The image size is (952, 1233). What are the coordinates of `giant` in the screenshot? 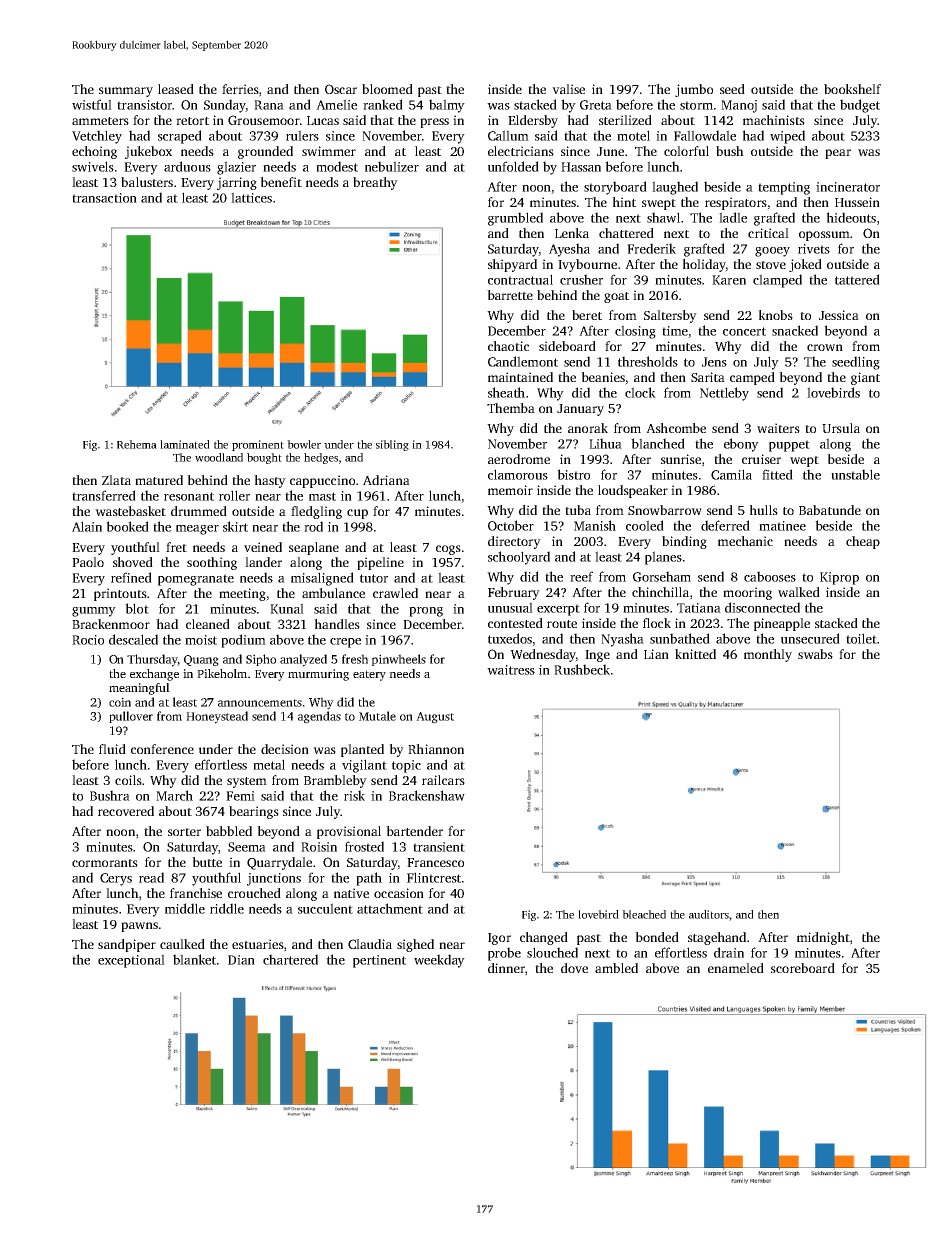 It's located at (865, 378).
